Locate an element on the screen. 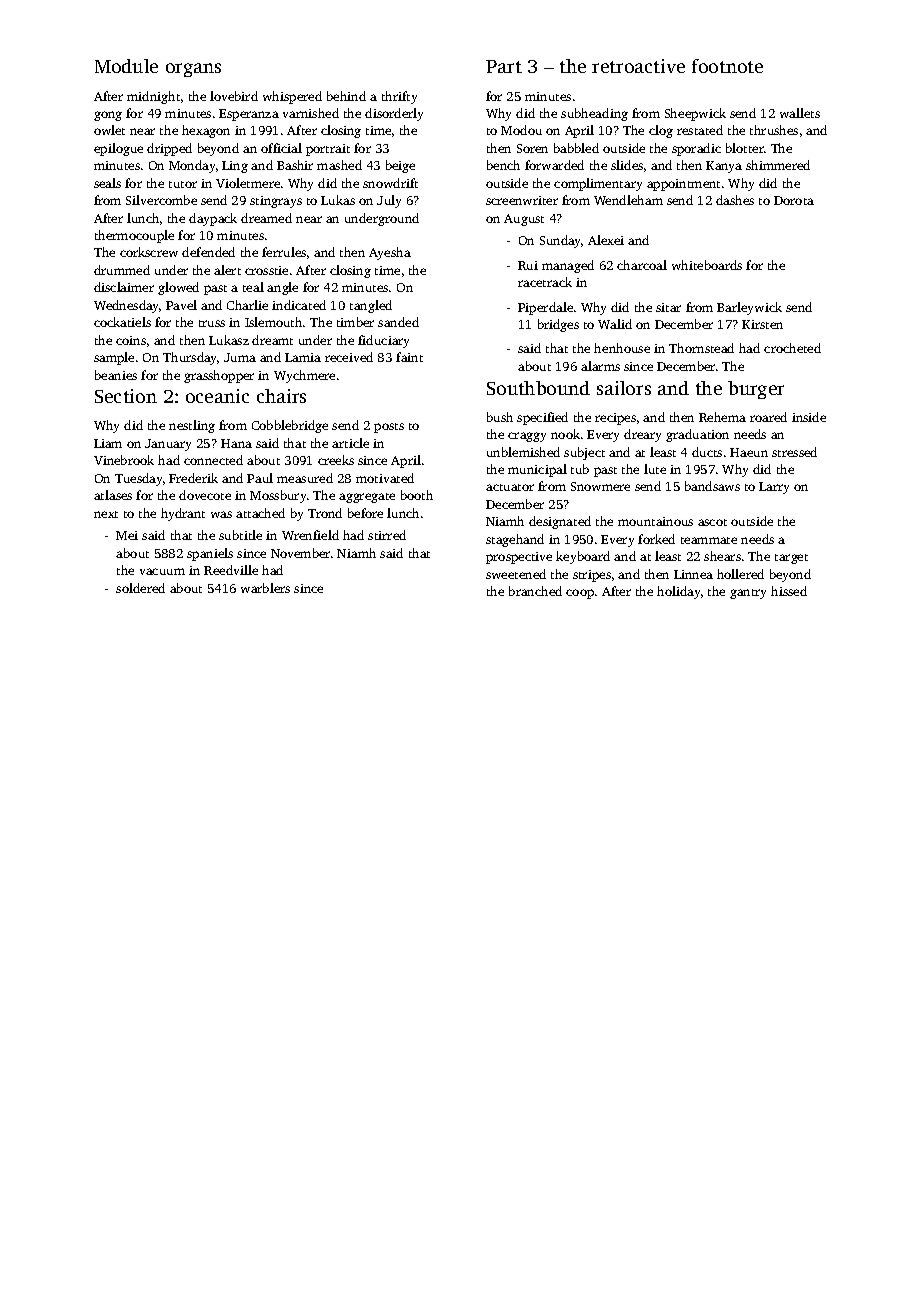  alarms is located at coordinates (600, 366).
